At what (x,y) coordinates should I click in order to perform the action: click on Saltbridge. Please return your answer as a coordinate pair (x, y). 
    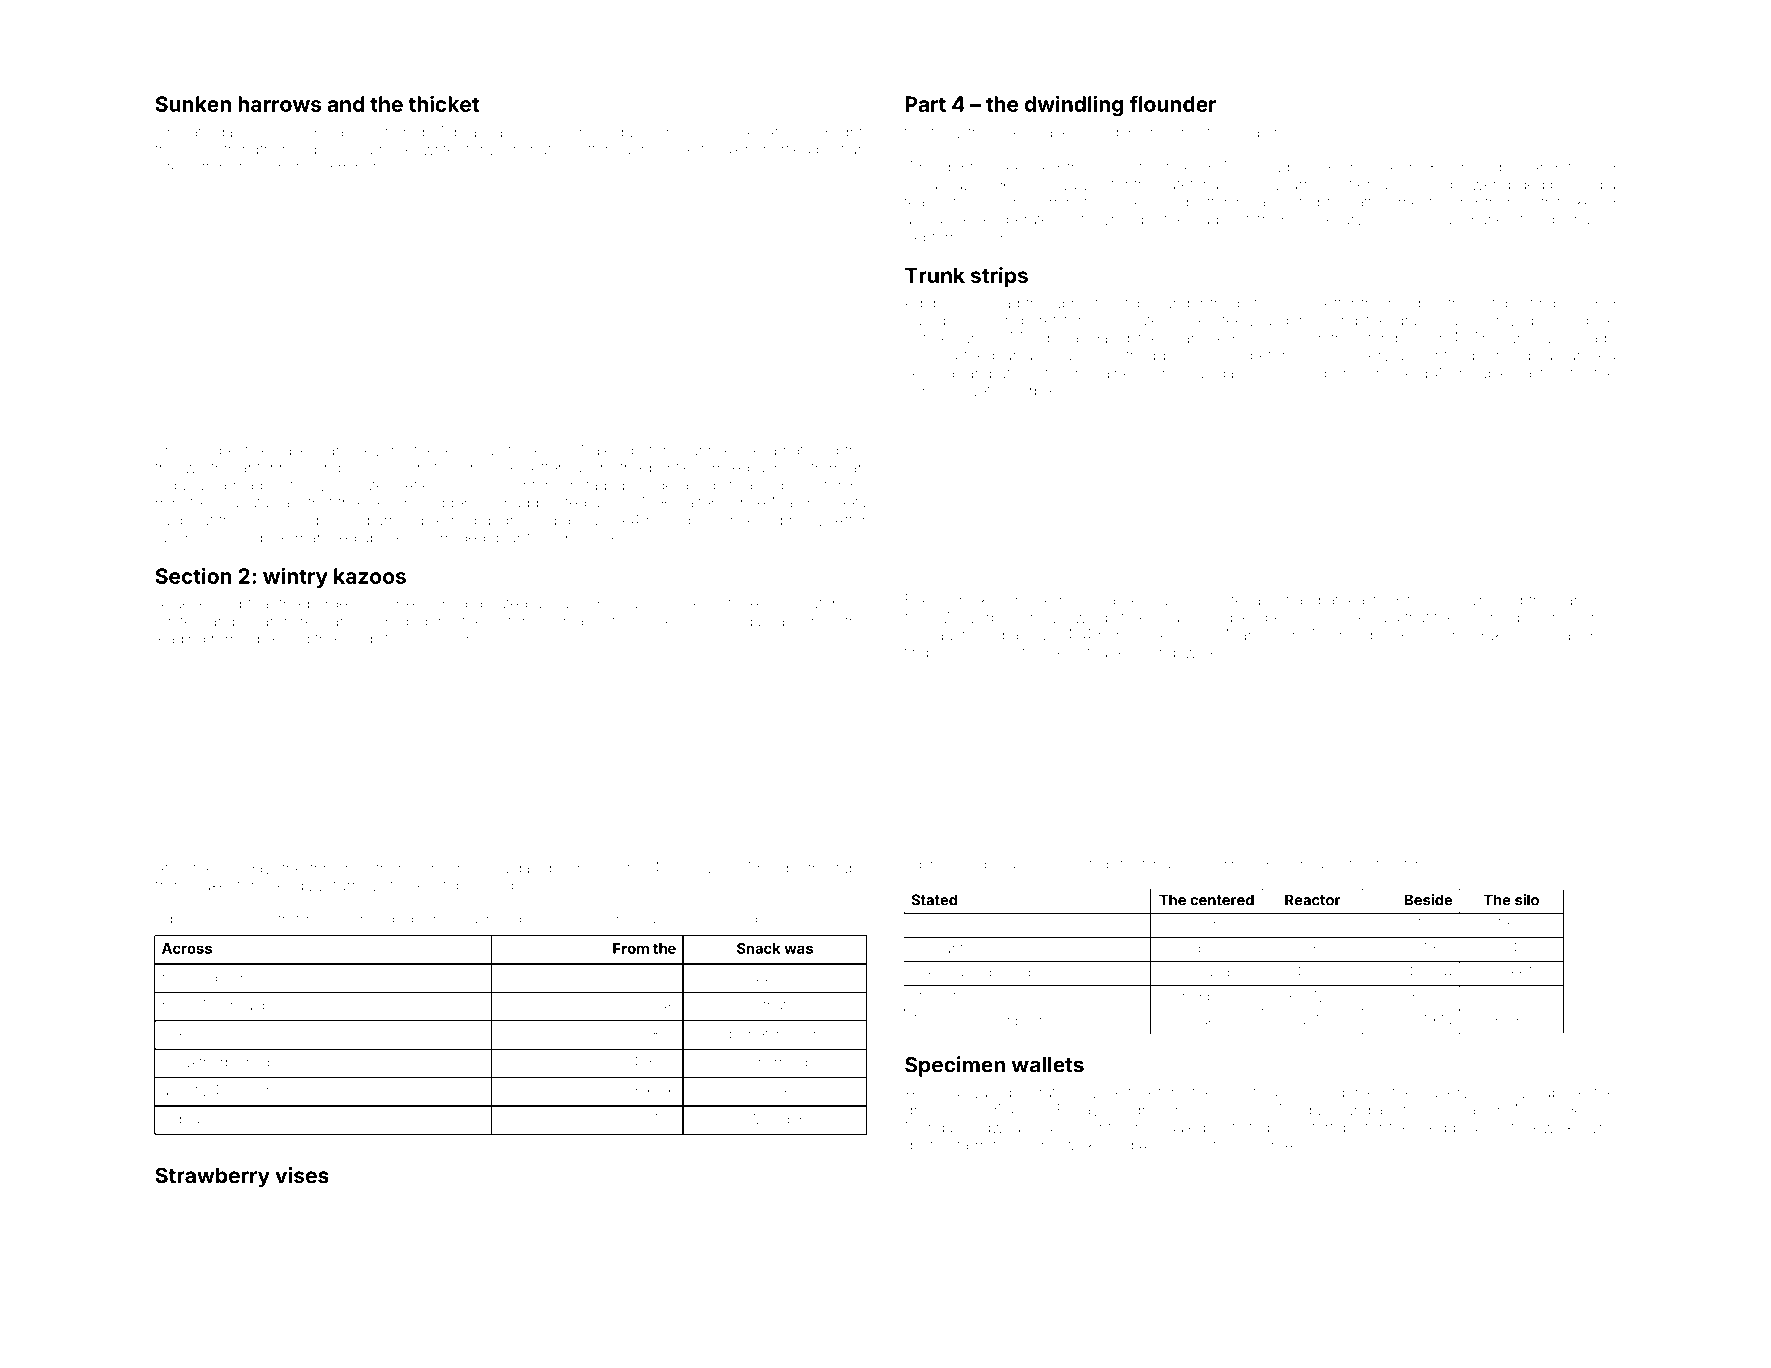
    Looking at the image, I should click on (400, 920).
